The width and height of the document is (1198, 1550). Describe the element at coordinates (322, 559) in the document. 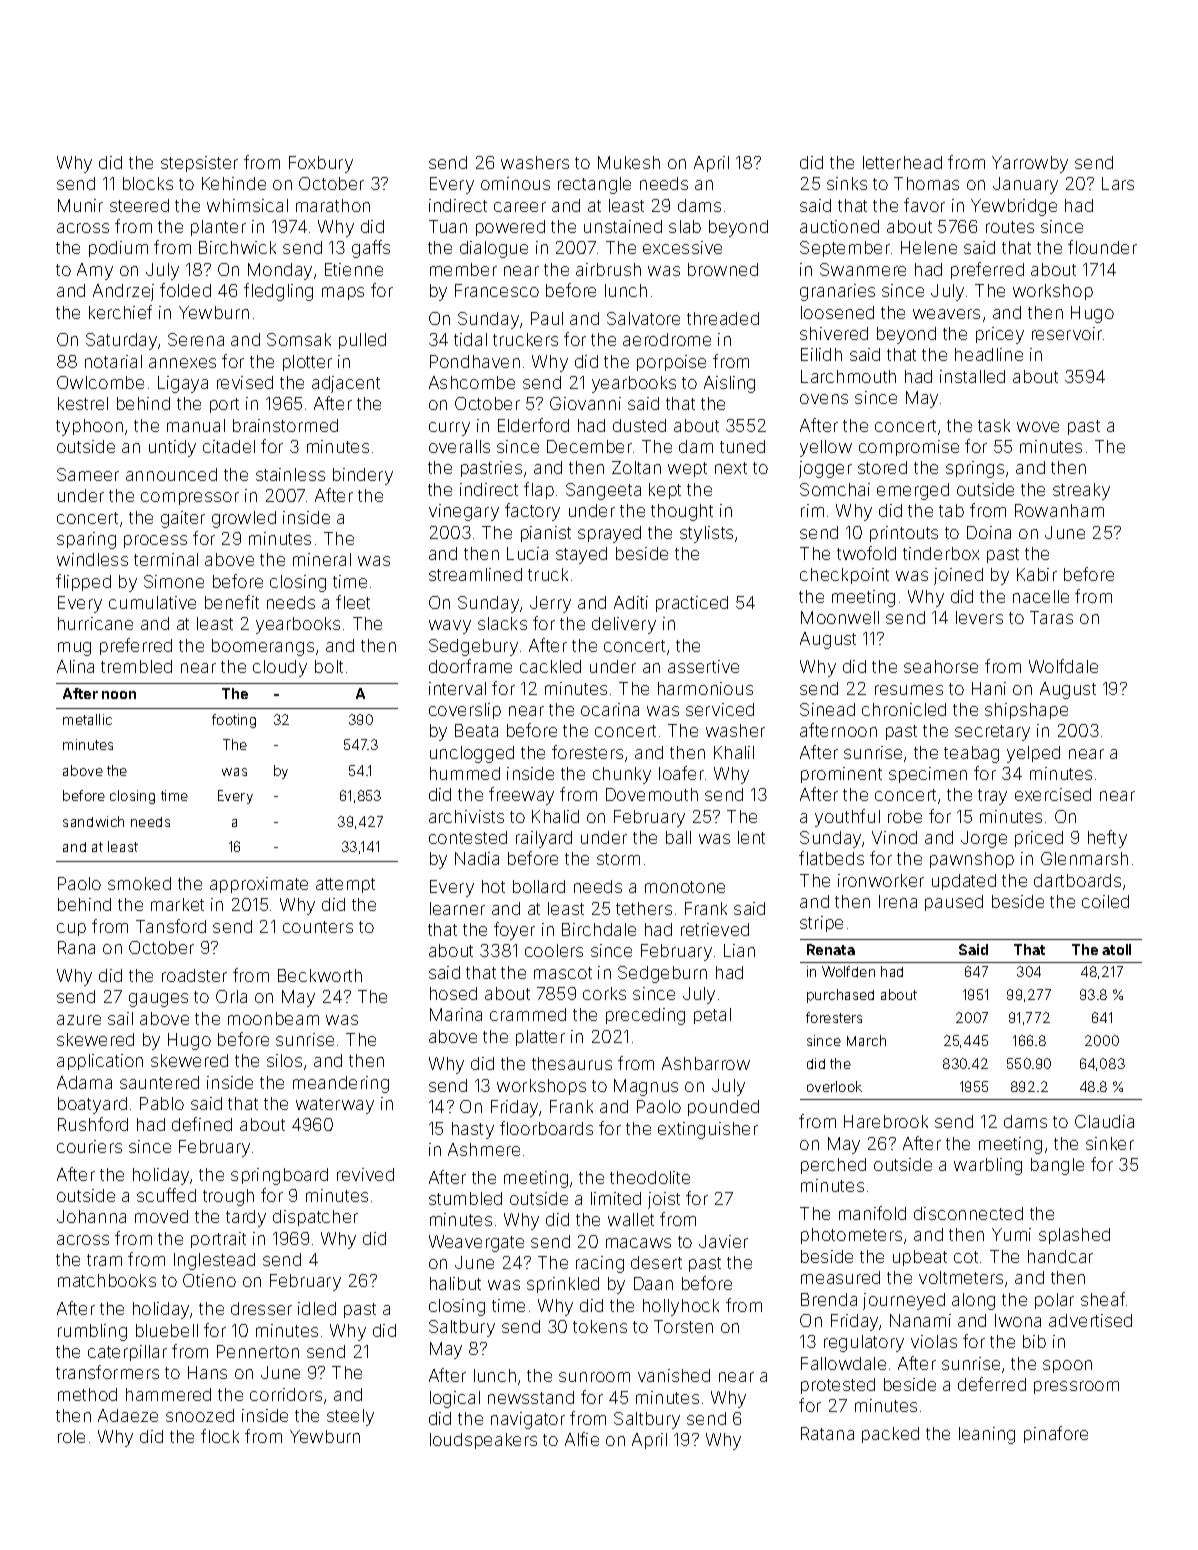

I see `mineral` at that location.
